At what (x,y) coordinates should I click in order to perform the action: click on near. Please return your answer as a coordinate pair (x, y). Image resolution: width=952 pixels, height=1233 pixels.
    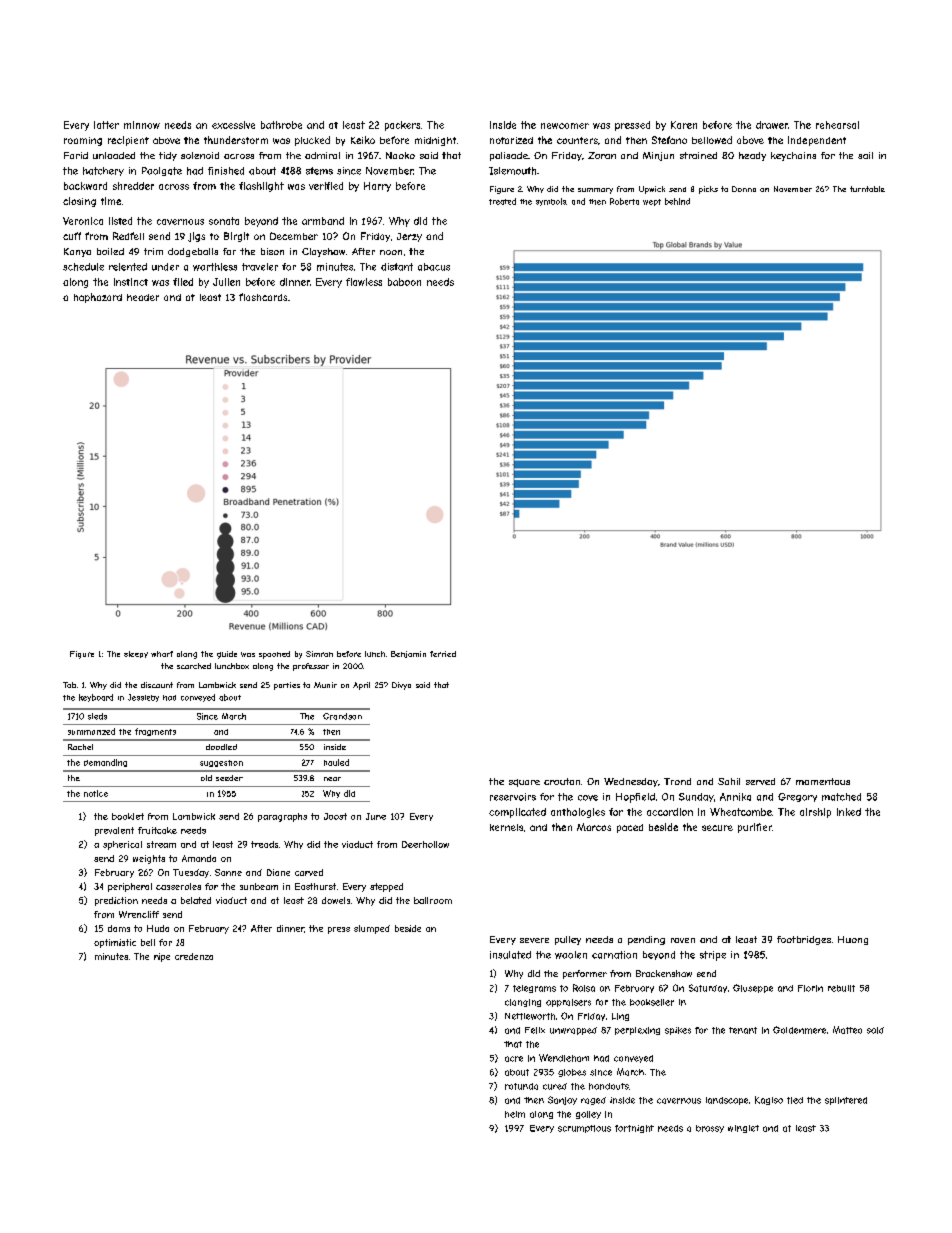
    Looking at the image, I should click on (332, 779).
